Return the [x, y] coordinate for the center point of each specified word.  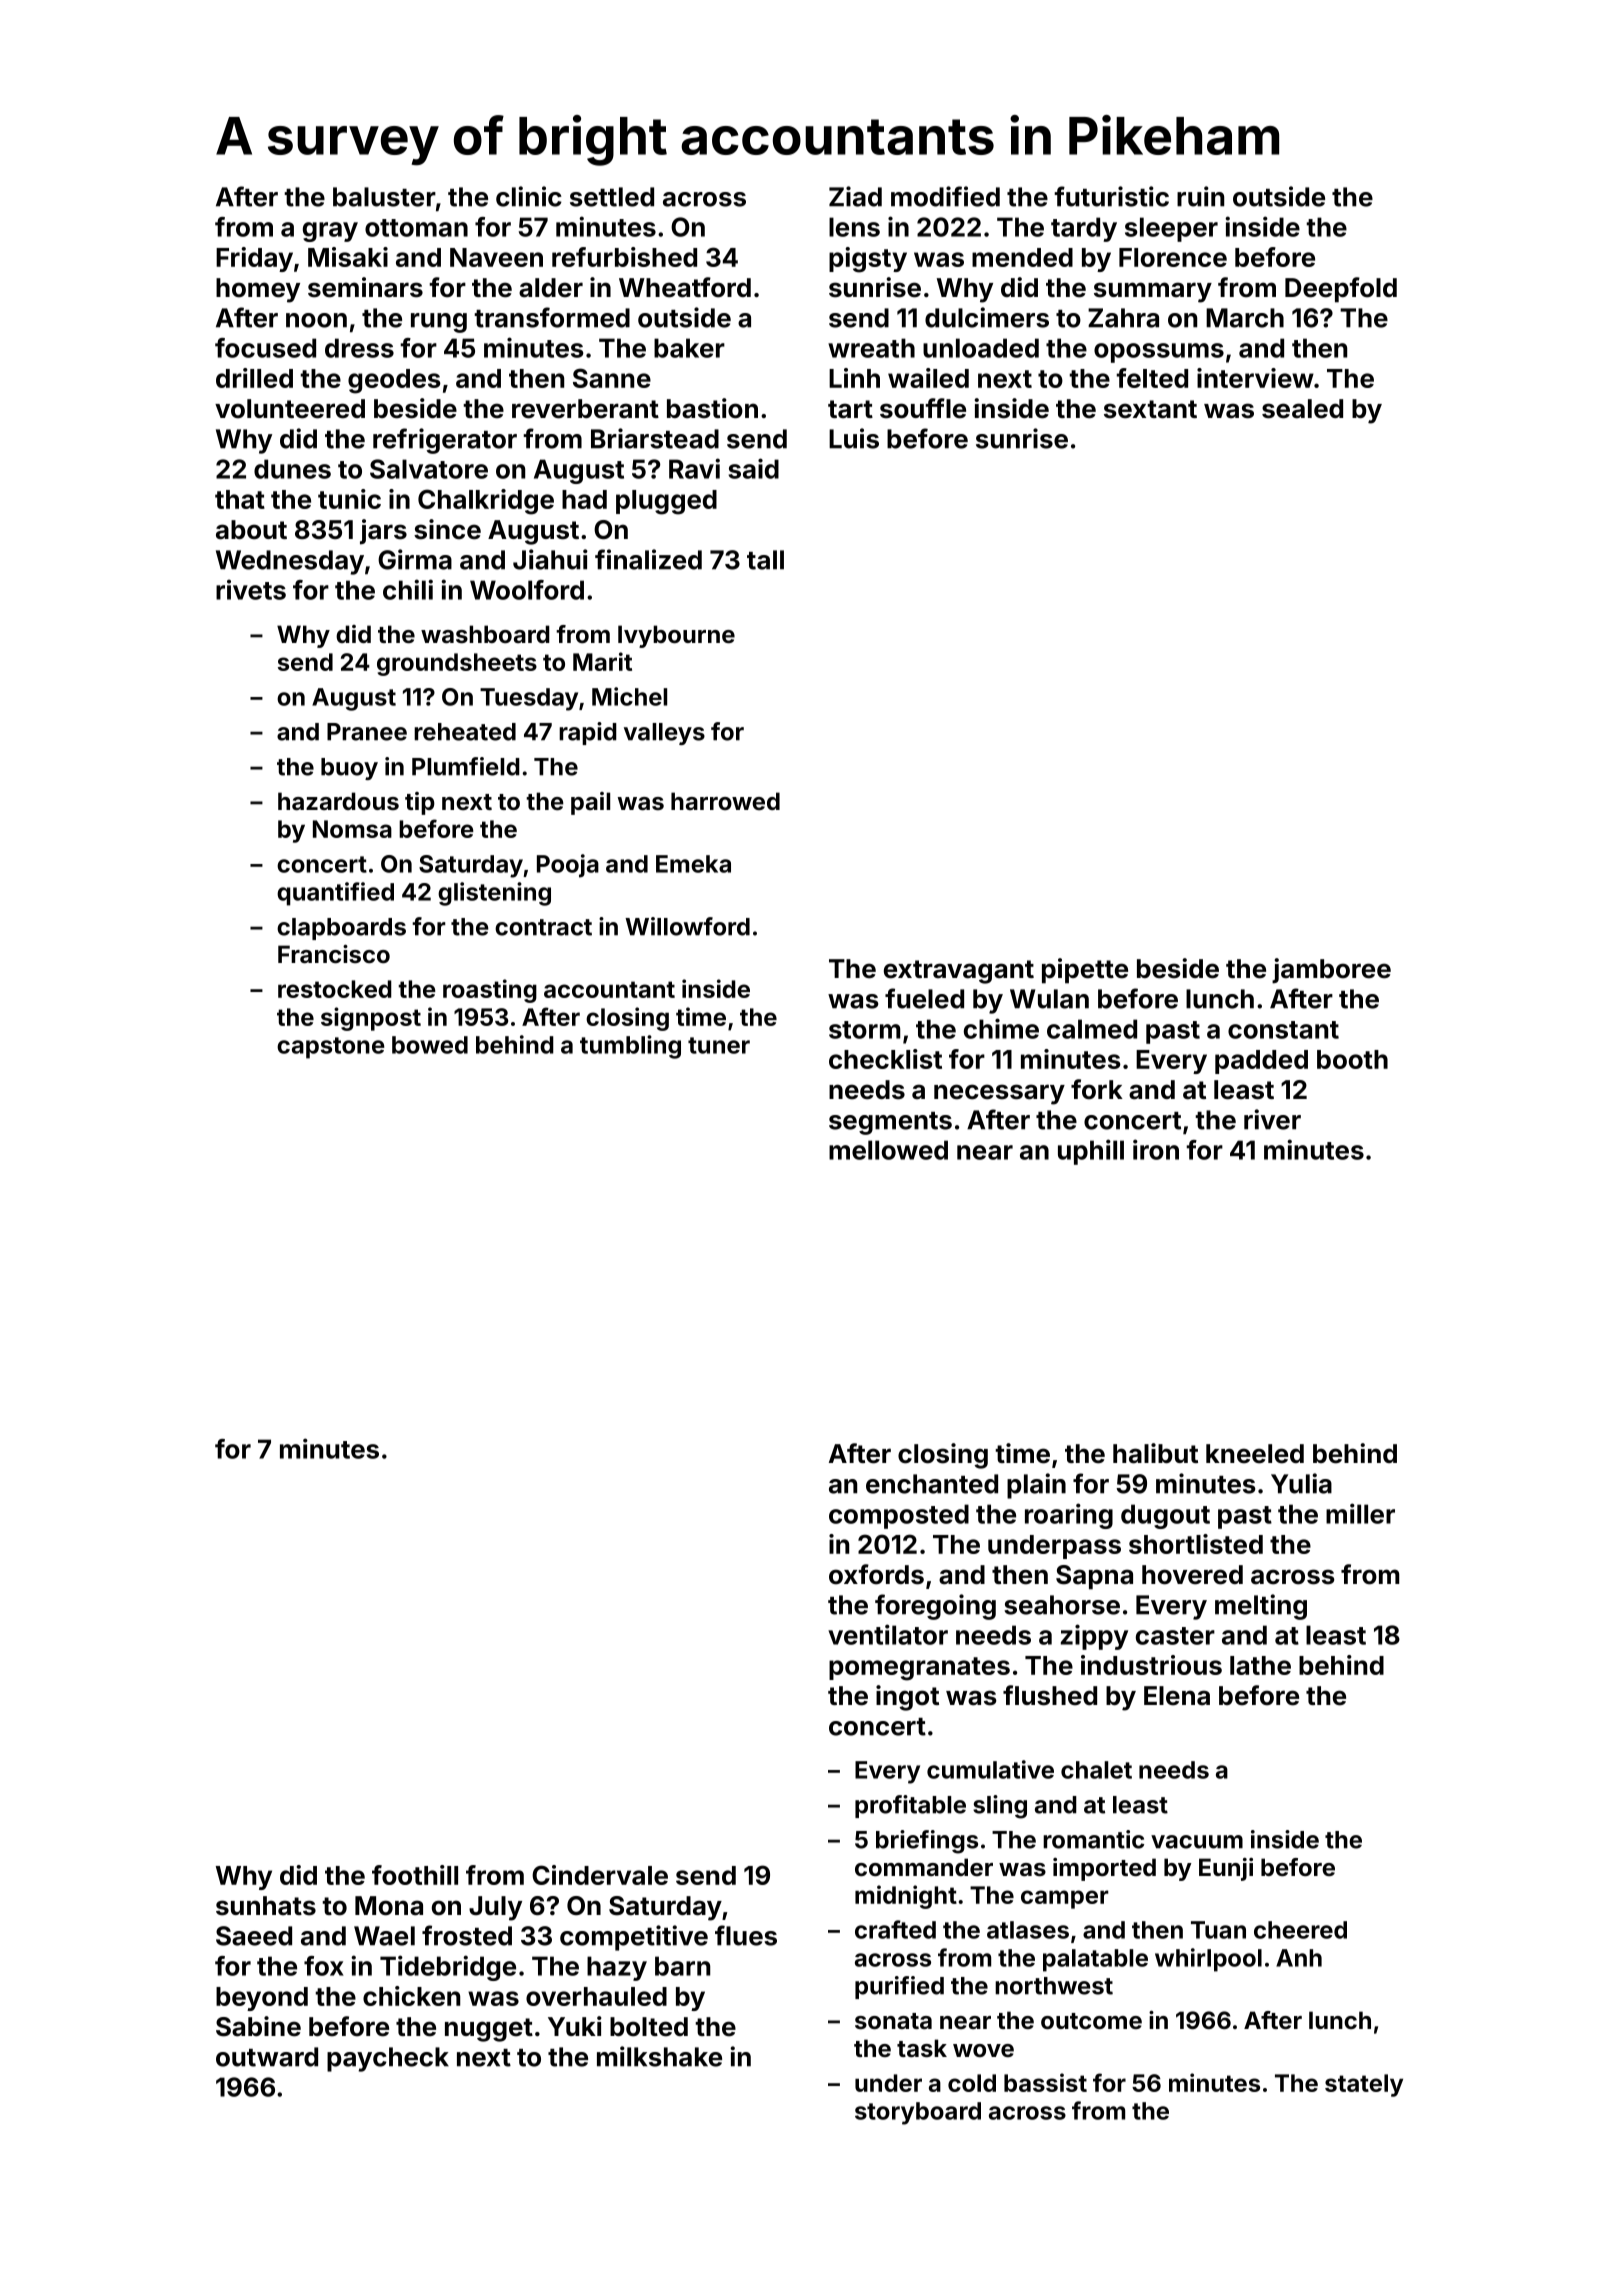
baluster [384, 197]
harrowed [725, 801]
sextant [1150, 409]
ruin [1200, 196]
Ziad [855, 196]
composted [899, 1516]
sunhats [266, 1906]
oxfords [876, 1574]
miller [1360, 1513]
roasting [490, 991]
